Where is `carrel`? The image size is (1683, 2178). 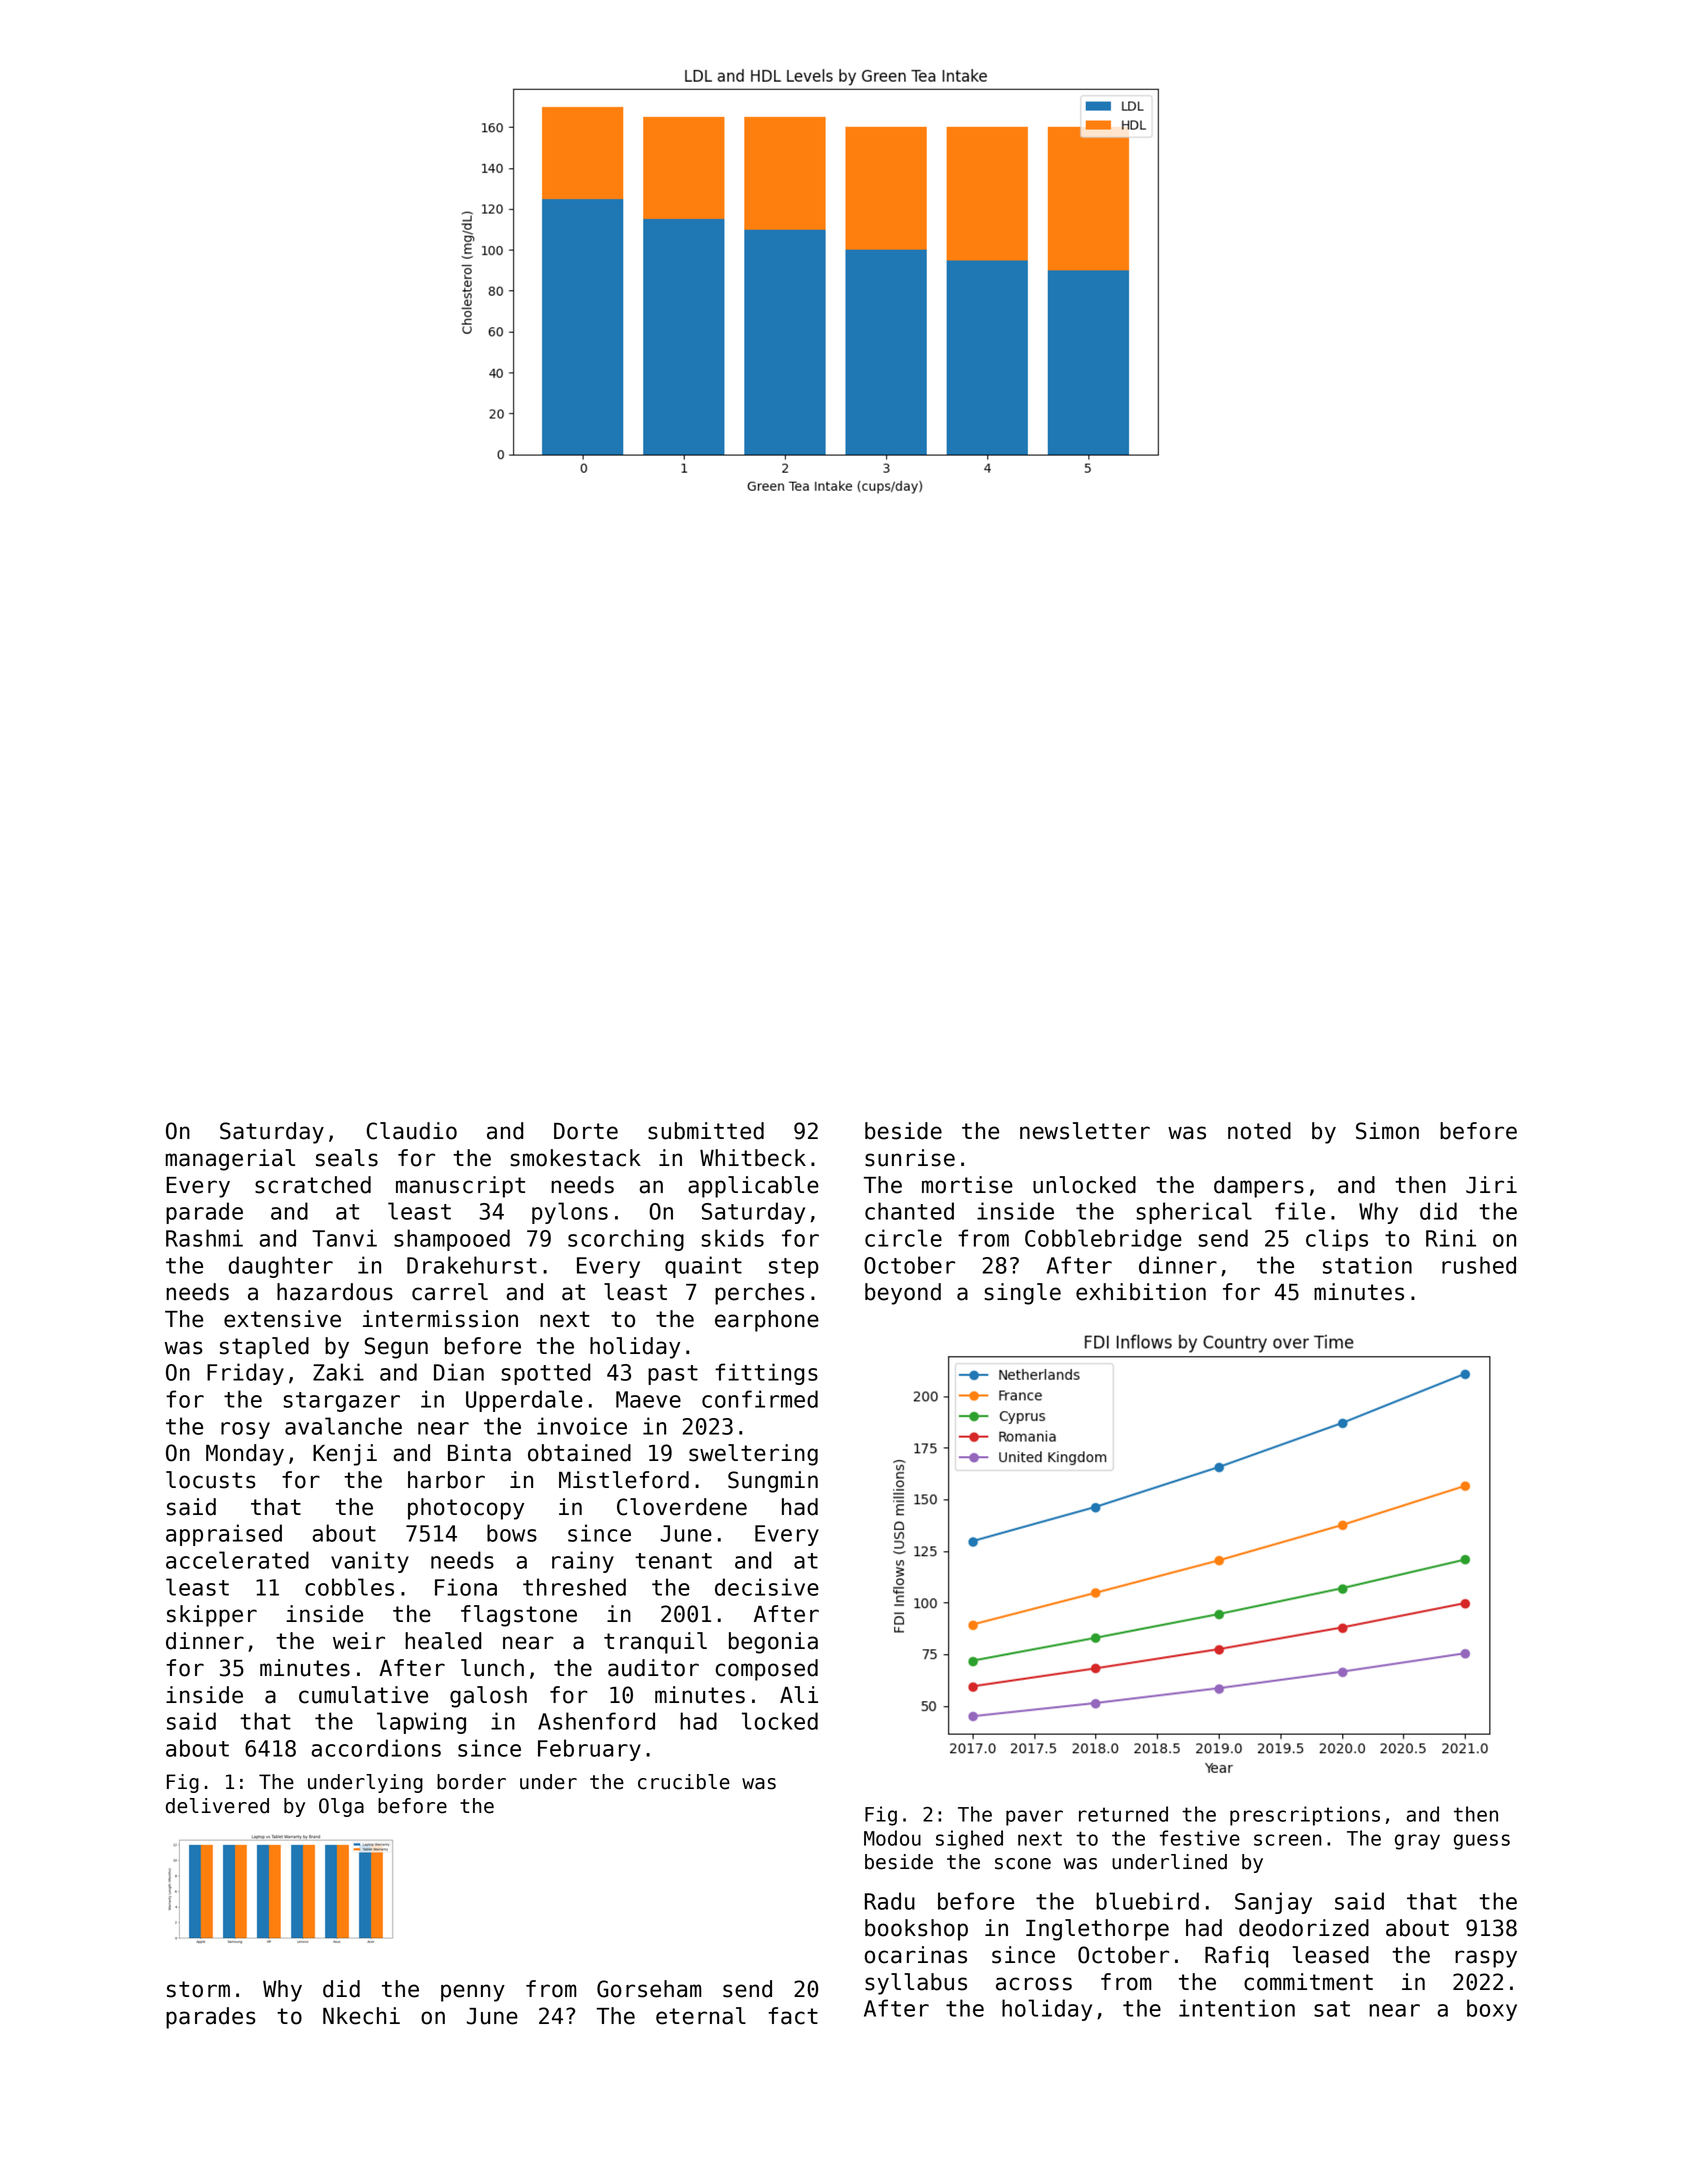
carrel is located at coordinates (450, 1292).
